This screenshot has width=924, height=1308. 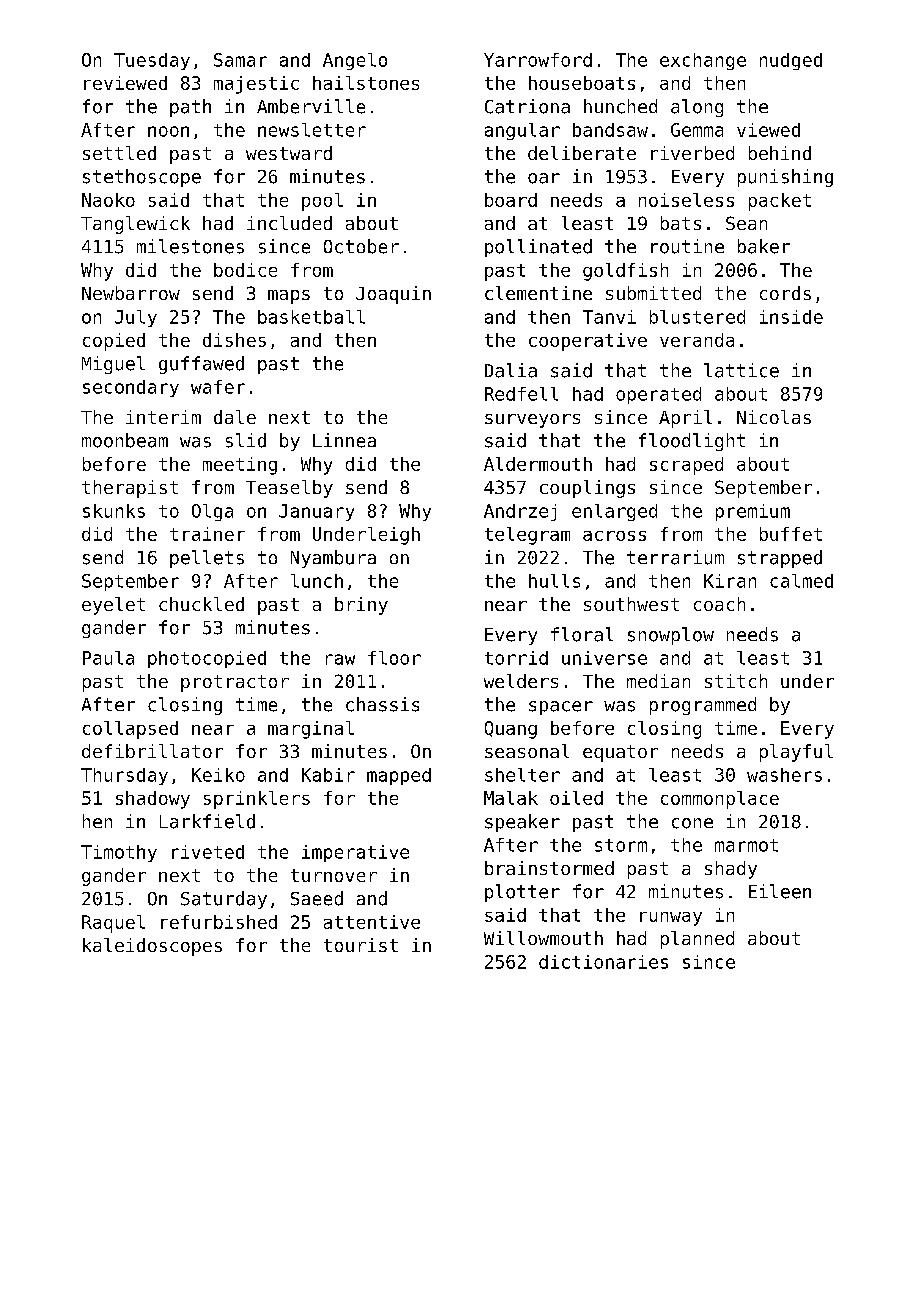 I want to click on Eileen, so click(x=780, y=891).
